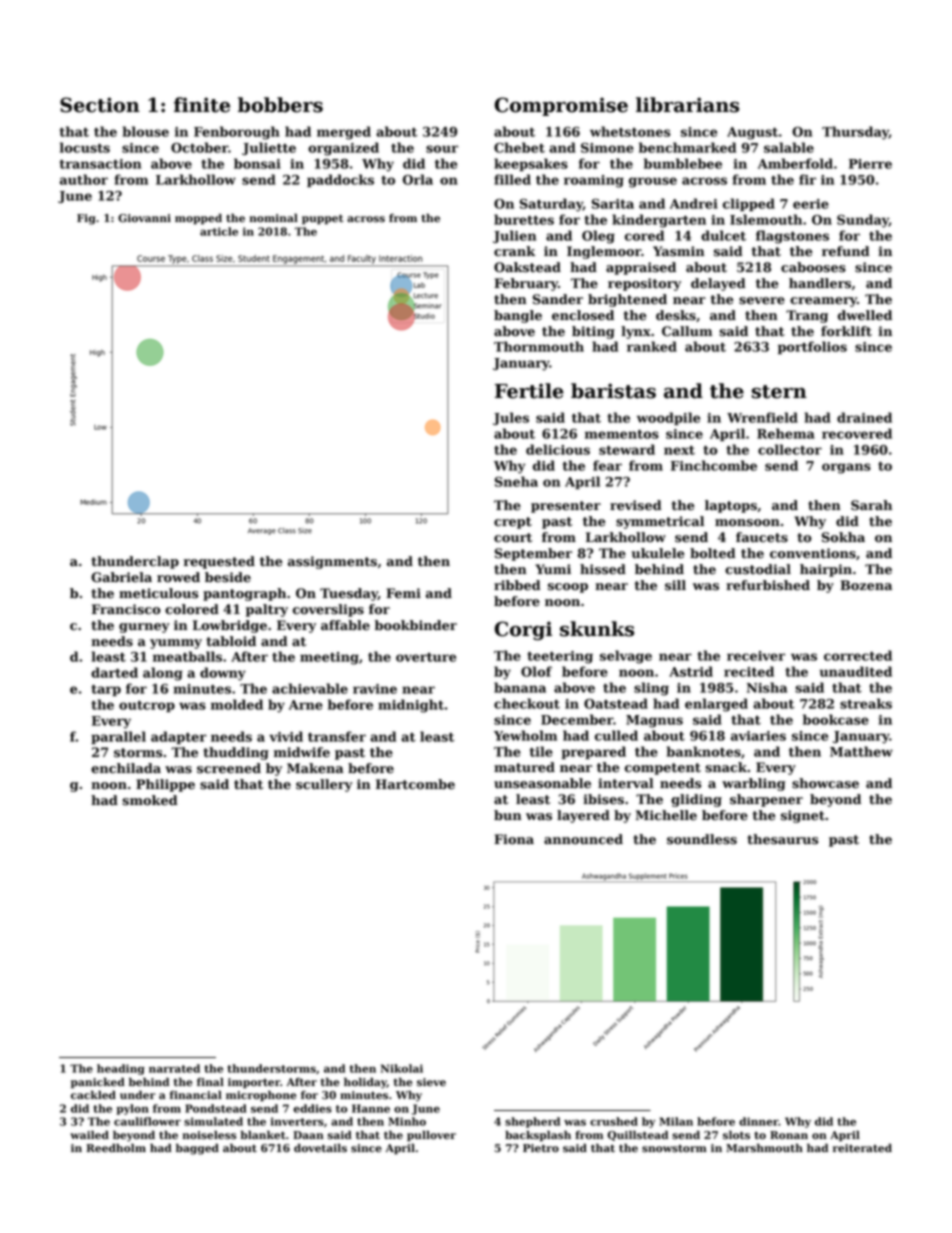 The height and width of the page is (1233, 952). Describe the element at coordinates (514, 251) in the page. I see `crank` at that location.
